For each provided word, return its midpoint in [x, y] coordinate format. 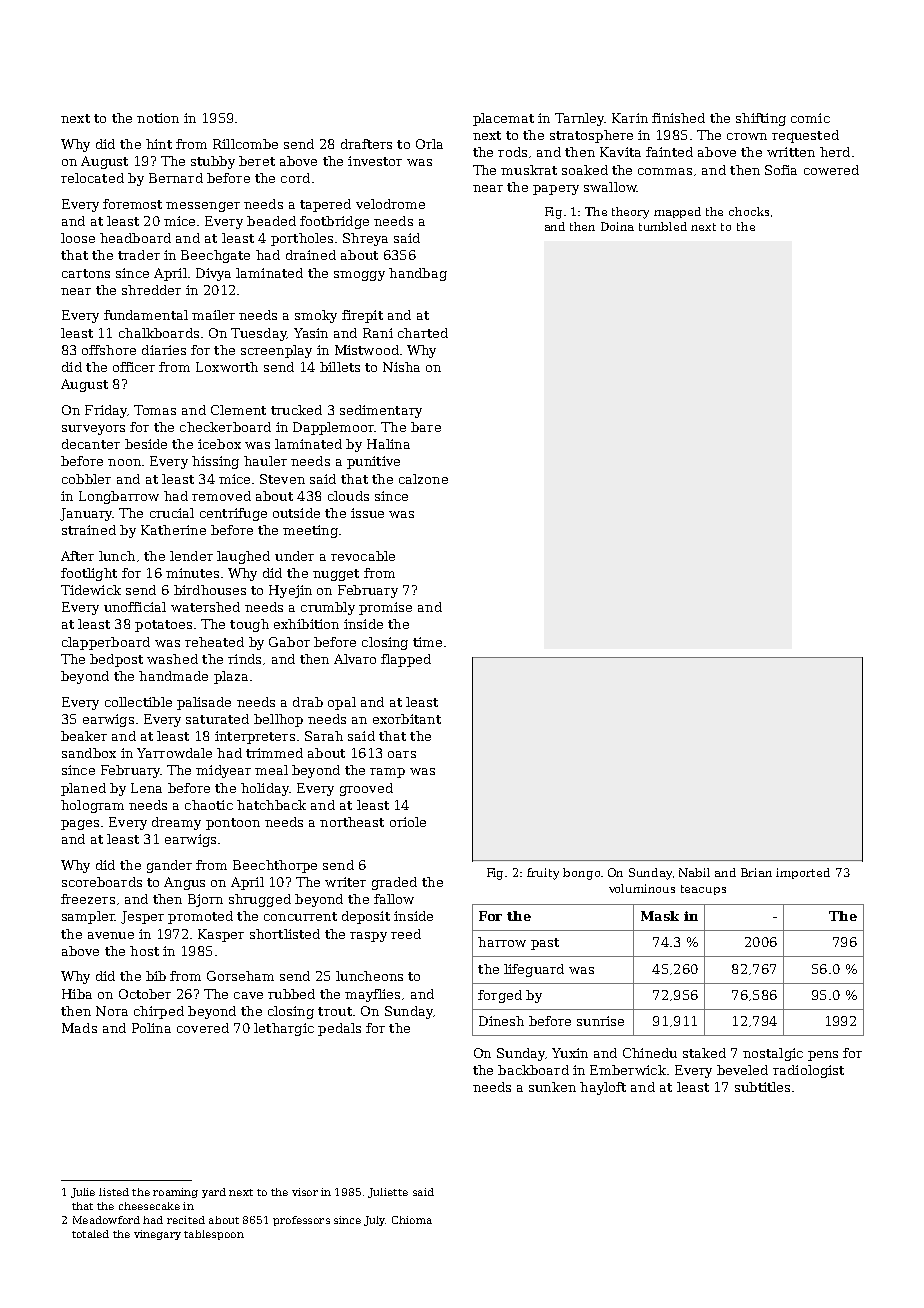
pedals [339, 1029]
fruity [543, 874]
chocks [749, 211]
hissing [215, 462]
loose [78, 238]
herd [835, 152]
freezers [88, 899]
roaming [175, 1193]
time [427, 642]
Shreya [365, 239]
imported [803, 873]
